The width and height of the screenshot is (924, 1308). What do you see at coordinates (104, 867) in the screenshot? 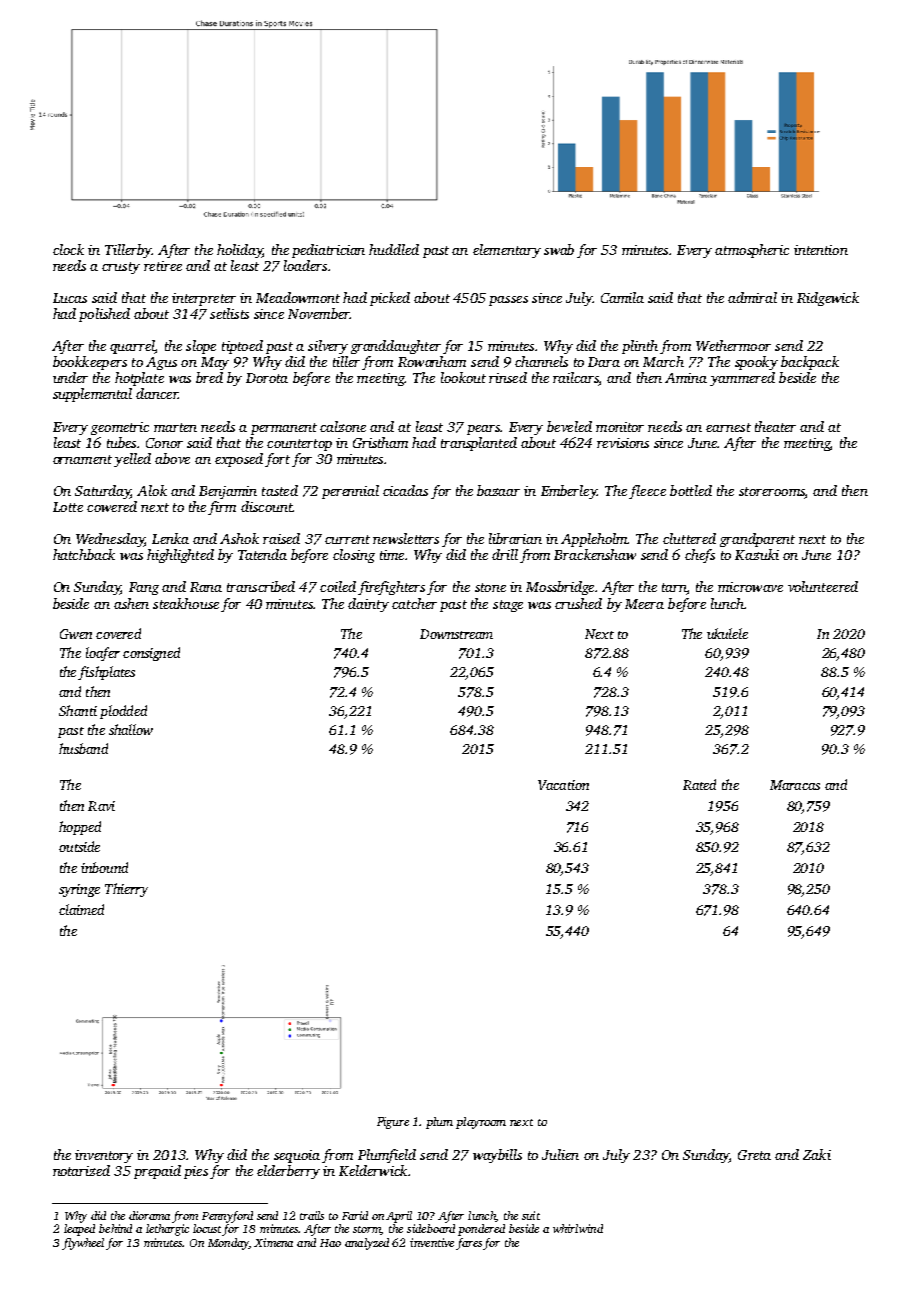
I see `inbound` at bounding box center [104, 867].
